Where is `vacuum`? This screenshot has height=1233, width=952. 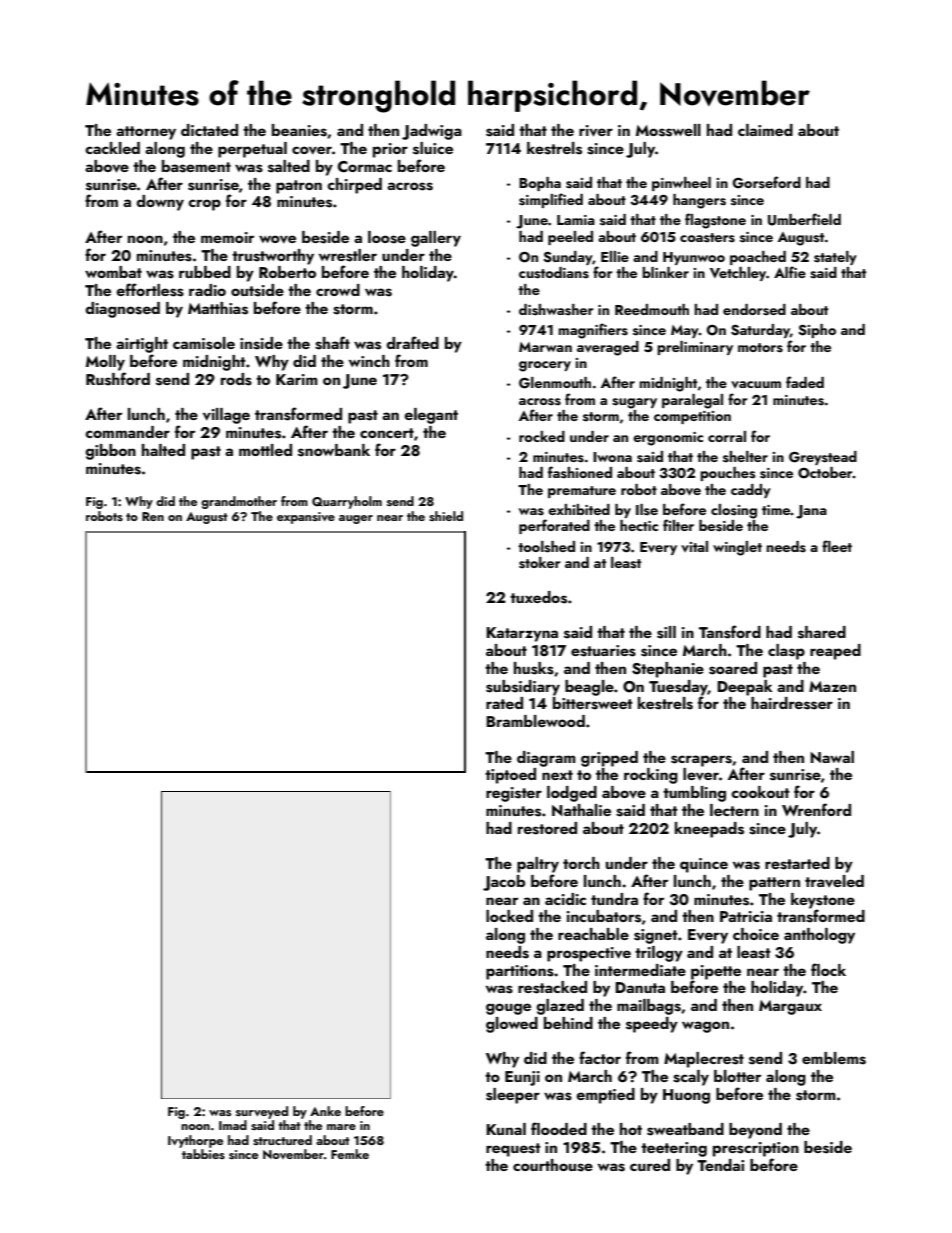 vacuum is located at coordinates (756, 384).
